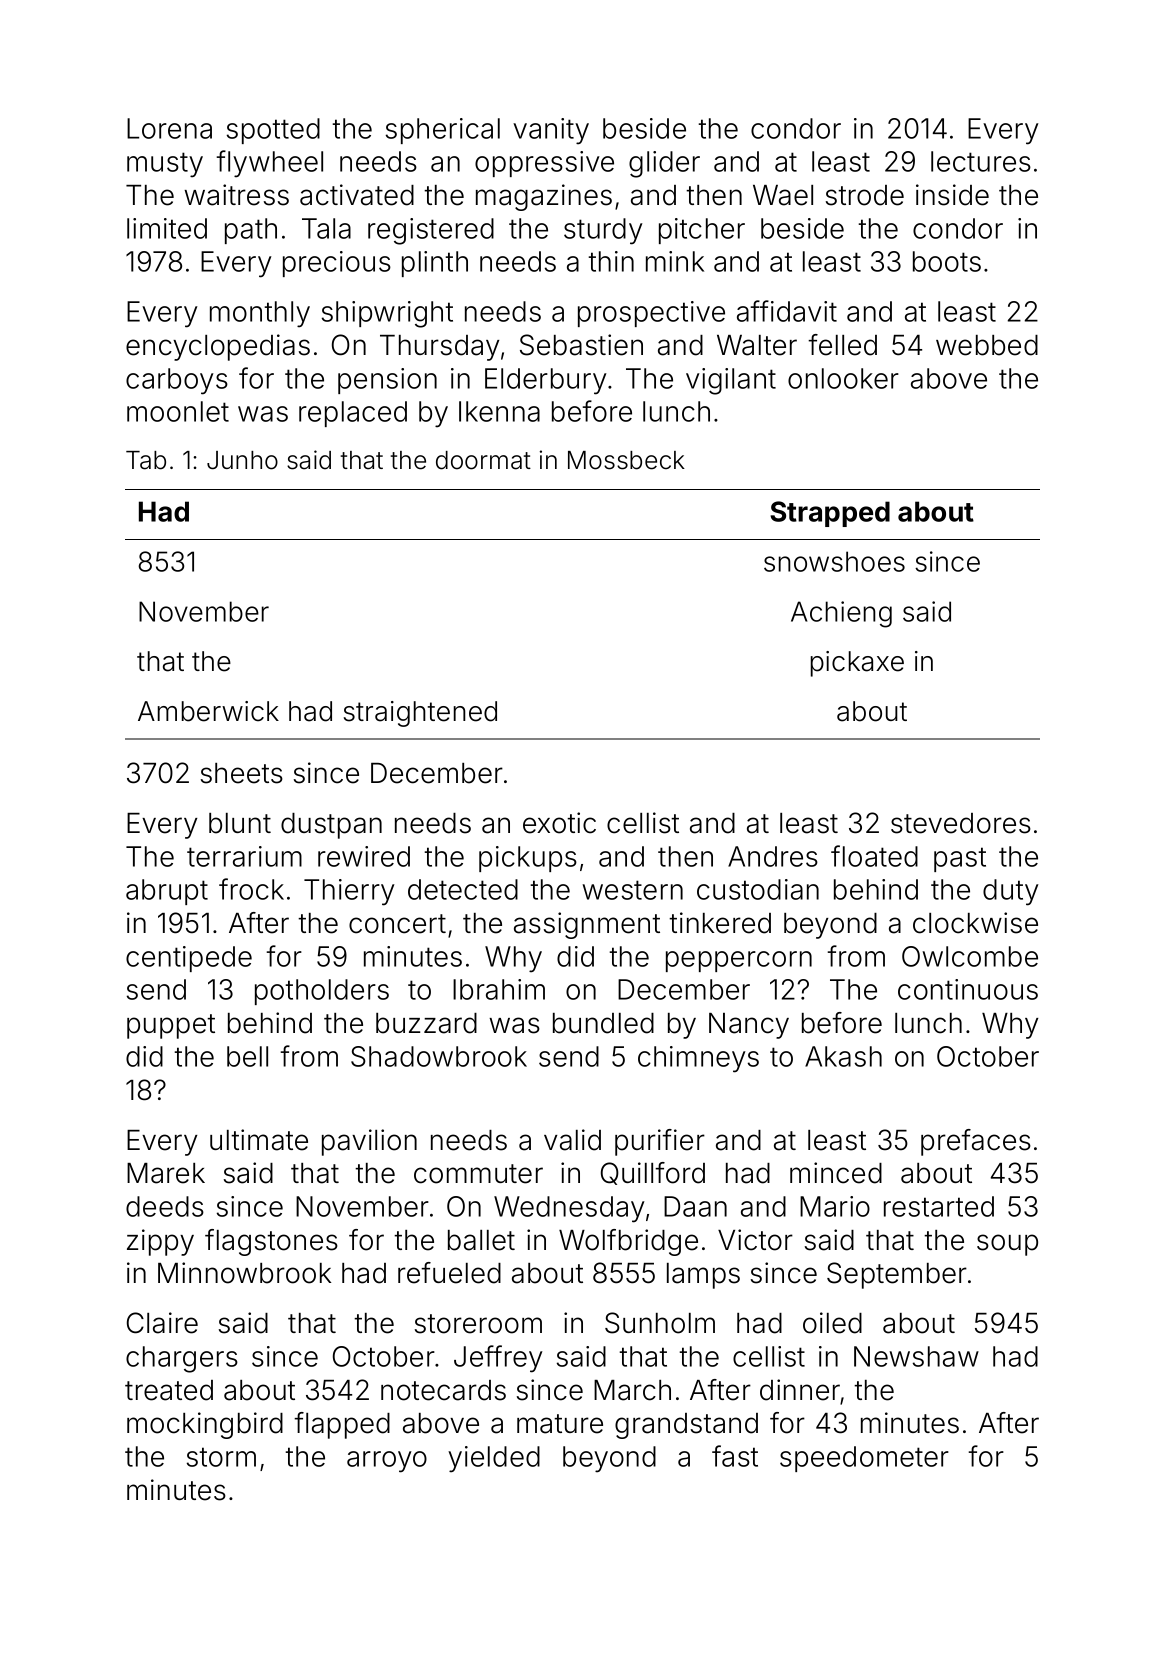  What do you see at coordinates (961, 823) in the image?
I see `stevedores` at bounding box center [961, 823].
